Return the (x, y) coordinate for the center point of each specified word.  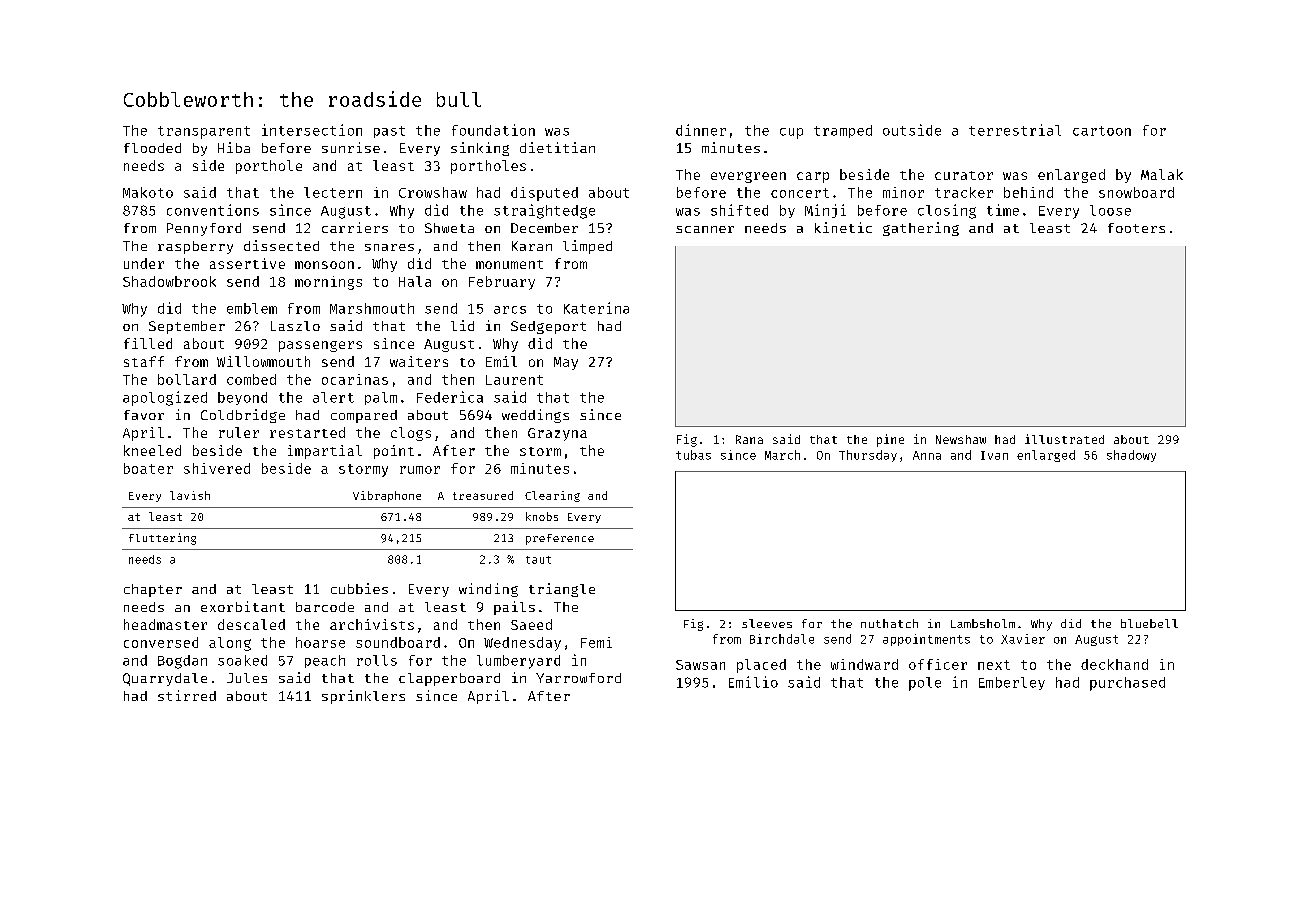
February (502, 283)
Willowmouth (263, 361)
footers (1136, 228)
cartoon (1102, 131)
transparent (204, 132)
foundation (493, 130)
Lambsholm (983, 623)
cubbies (359, 588)
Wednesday (522, 644)
